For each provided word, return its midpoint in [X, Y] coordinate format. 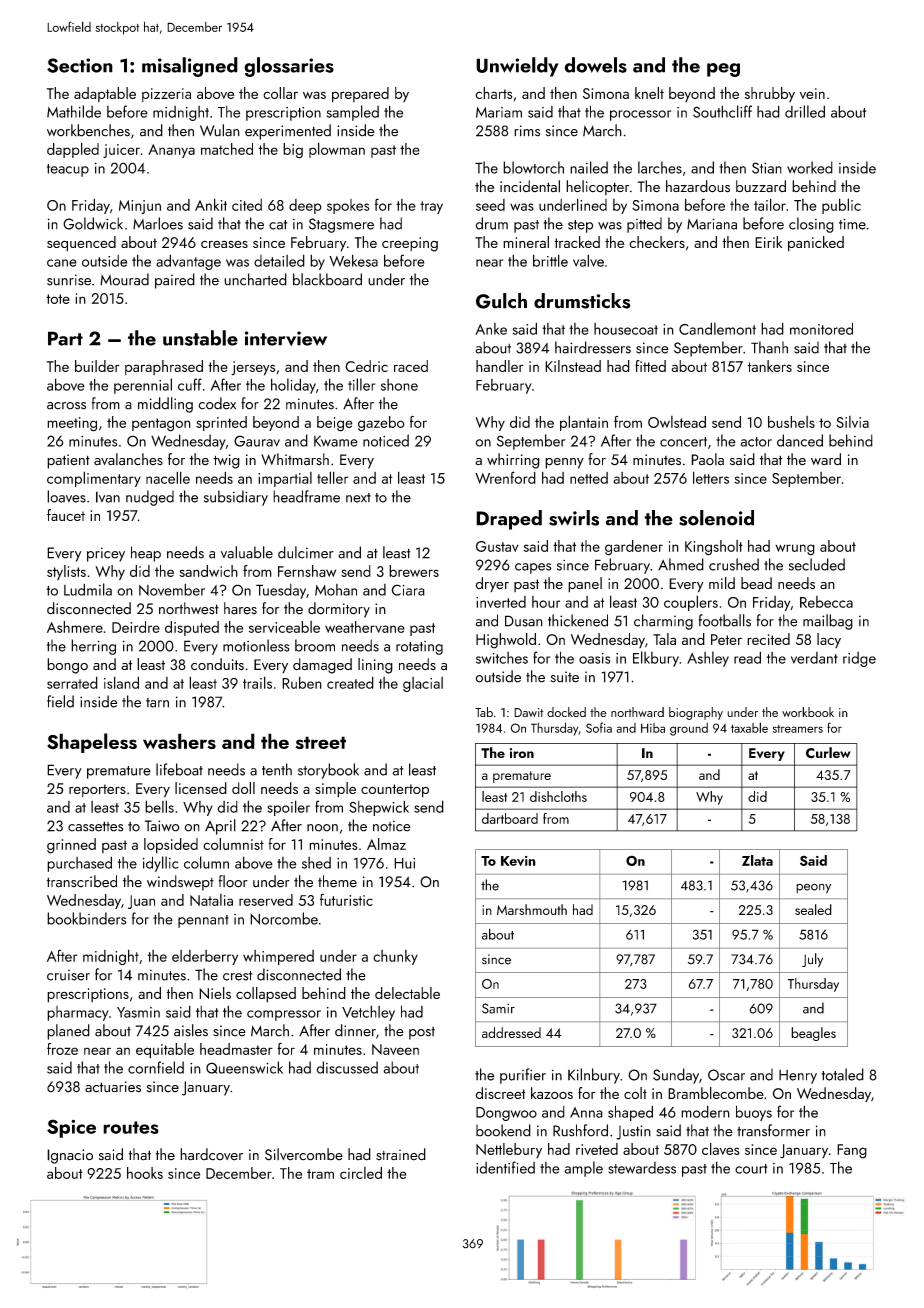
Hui [404, 863]
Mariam [499, 112]
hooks [145, 1173]
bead [756, 583]
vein [812, 93]
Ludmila [88, 589]
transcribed [82, 881]
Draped [509, 520]
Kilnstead [573, 366]
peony [813, 888]
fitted [650, 366]
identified [505, 1167]
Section [80, 65]
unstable [200, 338]
